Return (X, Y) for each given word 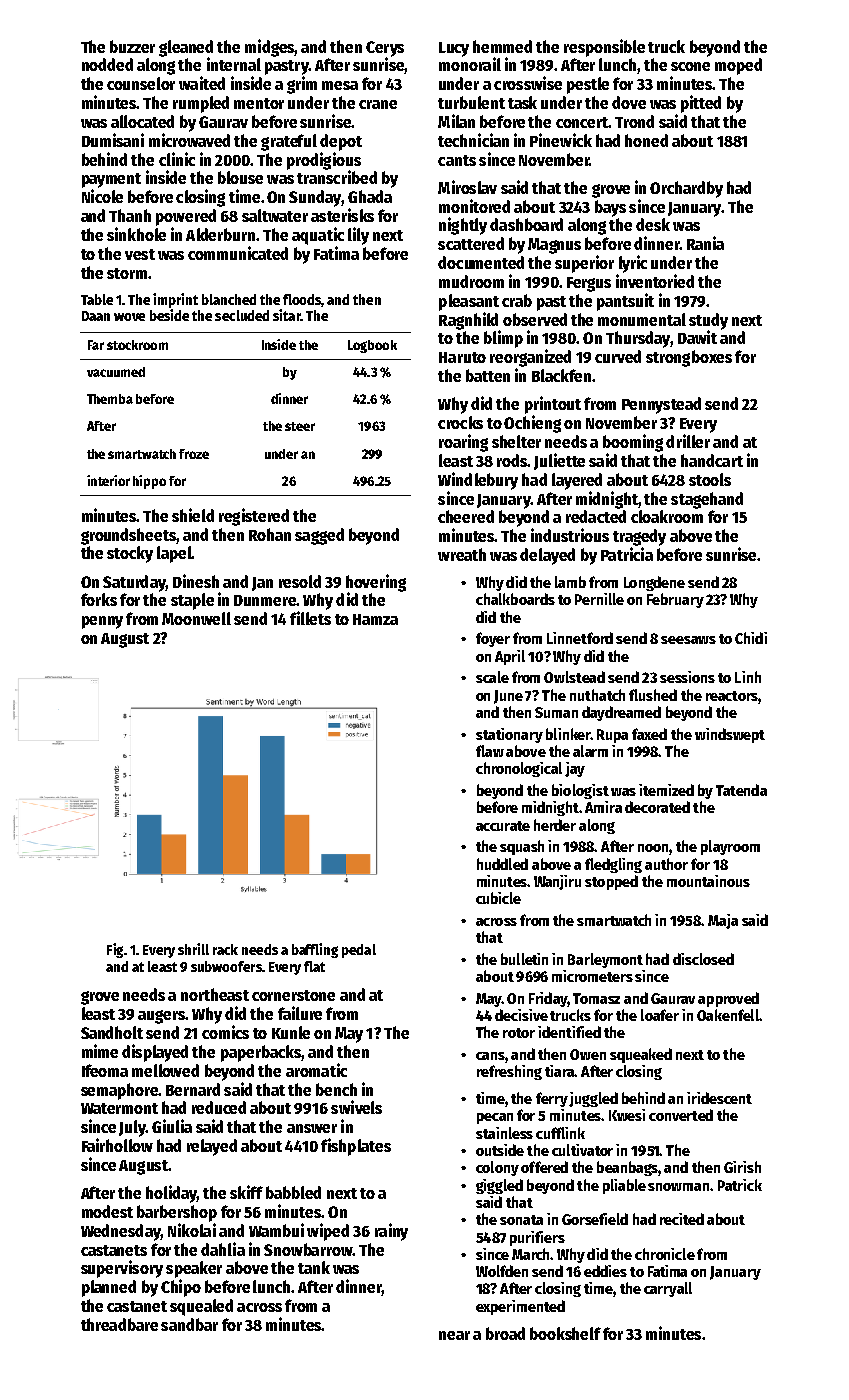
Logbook (372, 346)
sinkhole (136, 234)
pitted (701, 104)
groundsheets (128, 536)
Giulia (172, 1126)
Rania (705, 243)
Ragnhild (468, 321)
